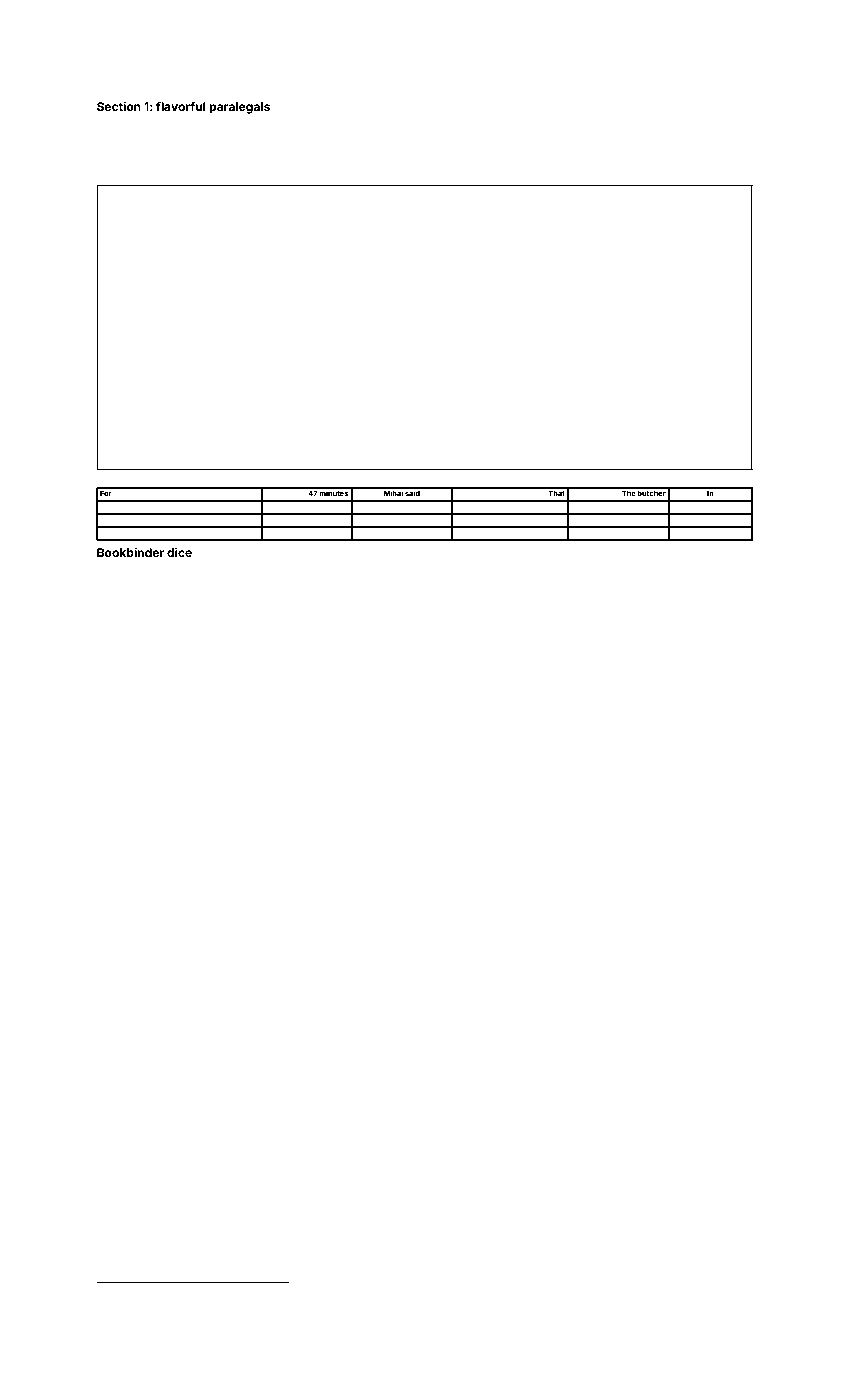 The width and height of the screenshot is (849, 1400). Describe the element at coordinates (610, 163) in the screenshot. I see `Eliska` at that location.
